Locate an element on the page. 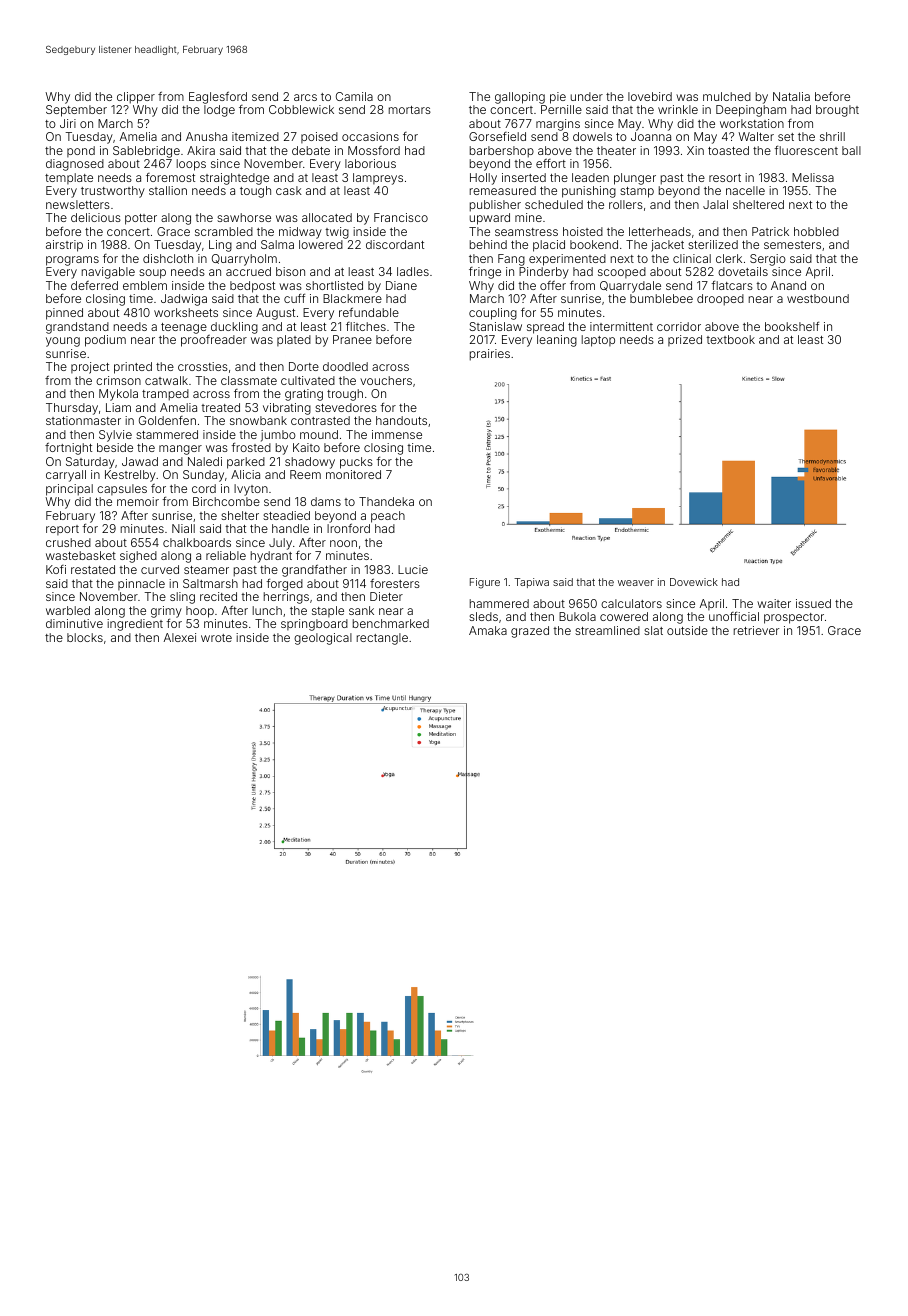 The width and height of the page is (908, 1316). cask is located at coordinates (289, 190).
